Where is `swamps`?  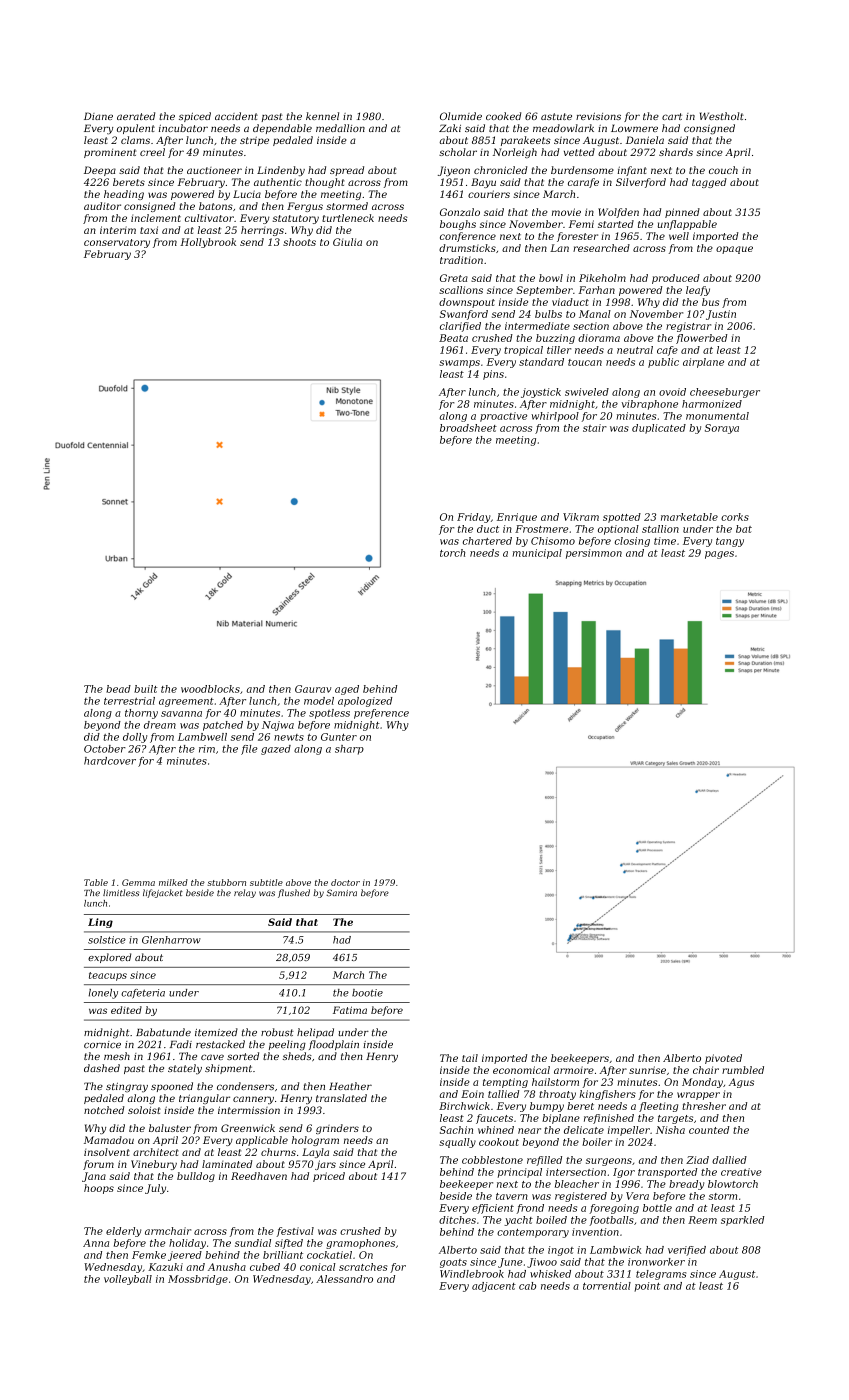
swamps is located at coordinates (459, 364).
